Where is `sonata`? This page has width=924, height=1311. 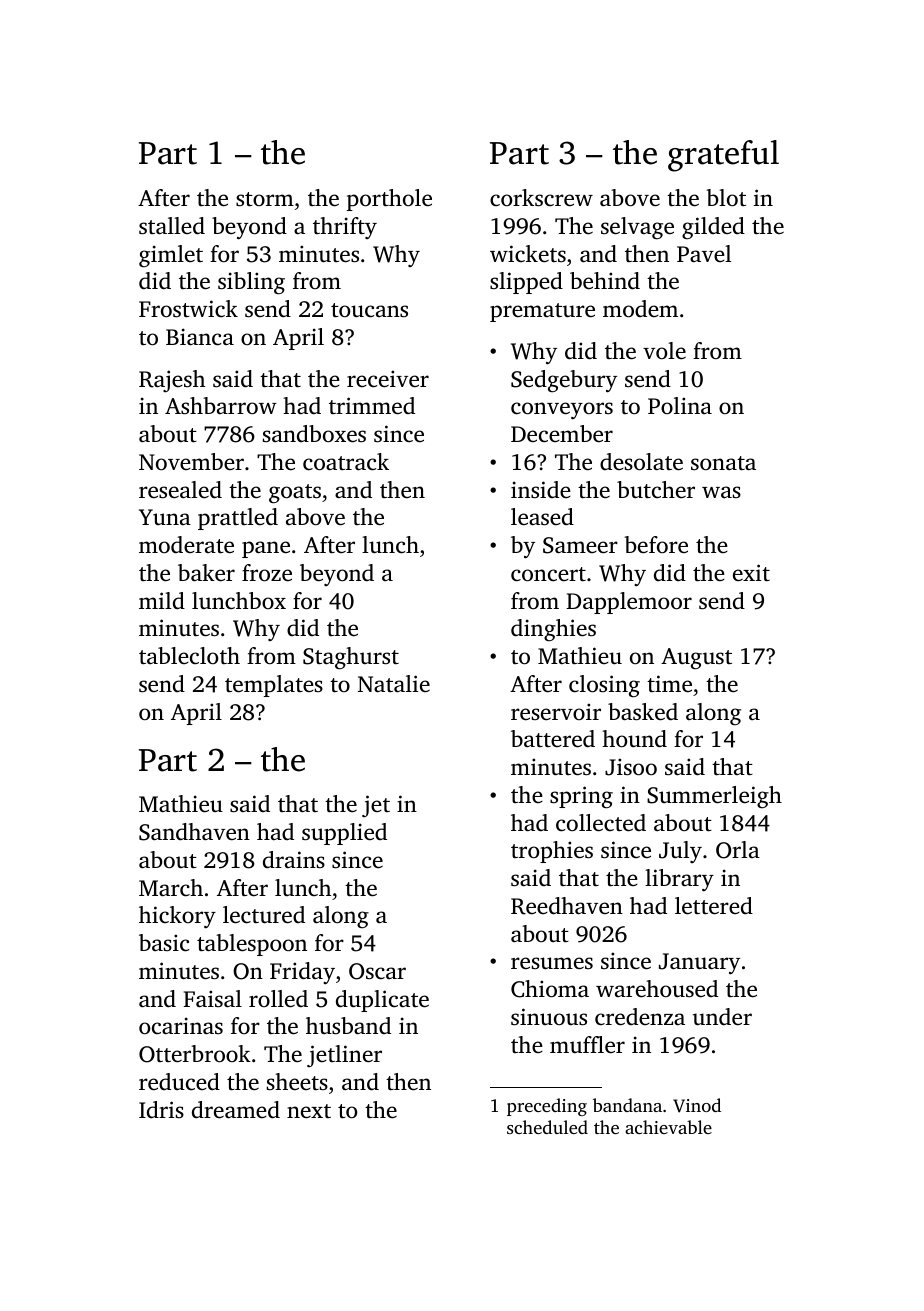
sonata is located at coordinates (723, 463).
